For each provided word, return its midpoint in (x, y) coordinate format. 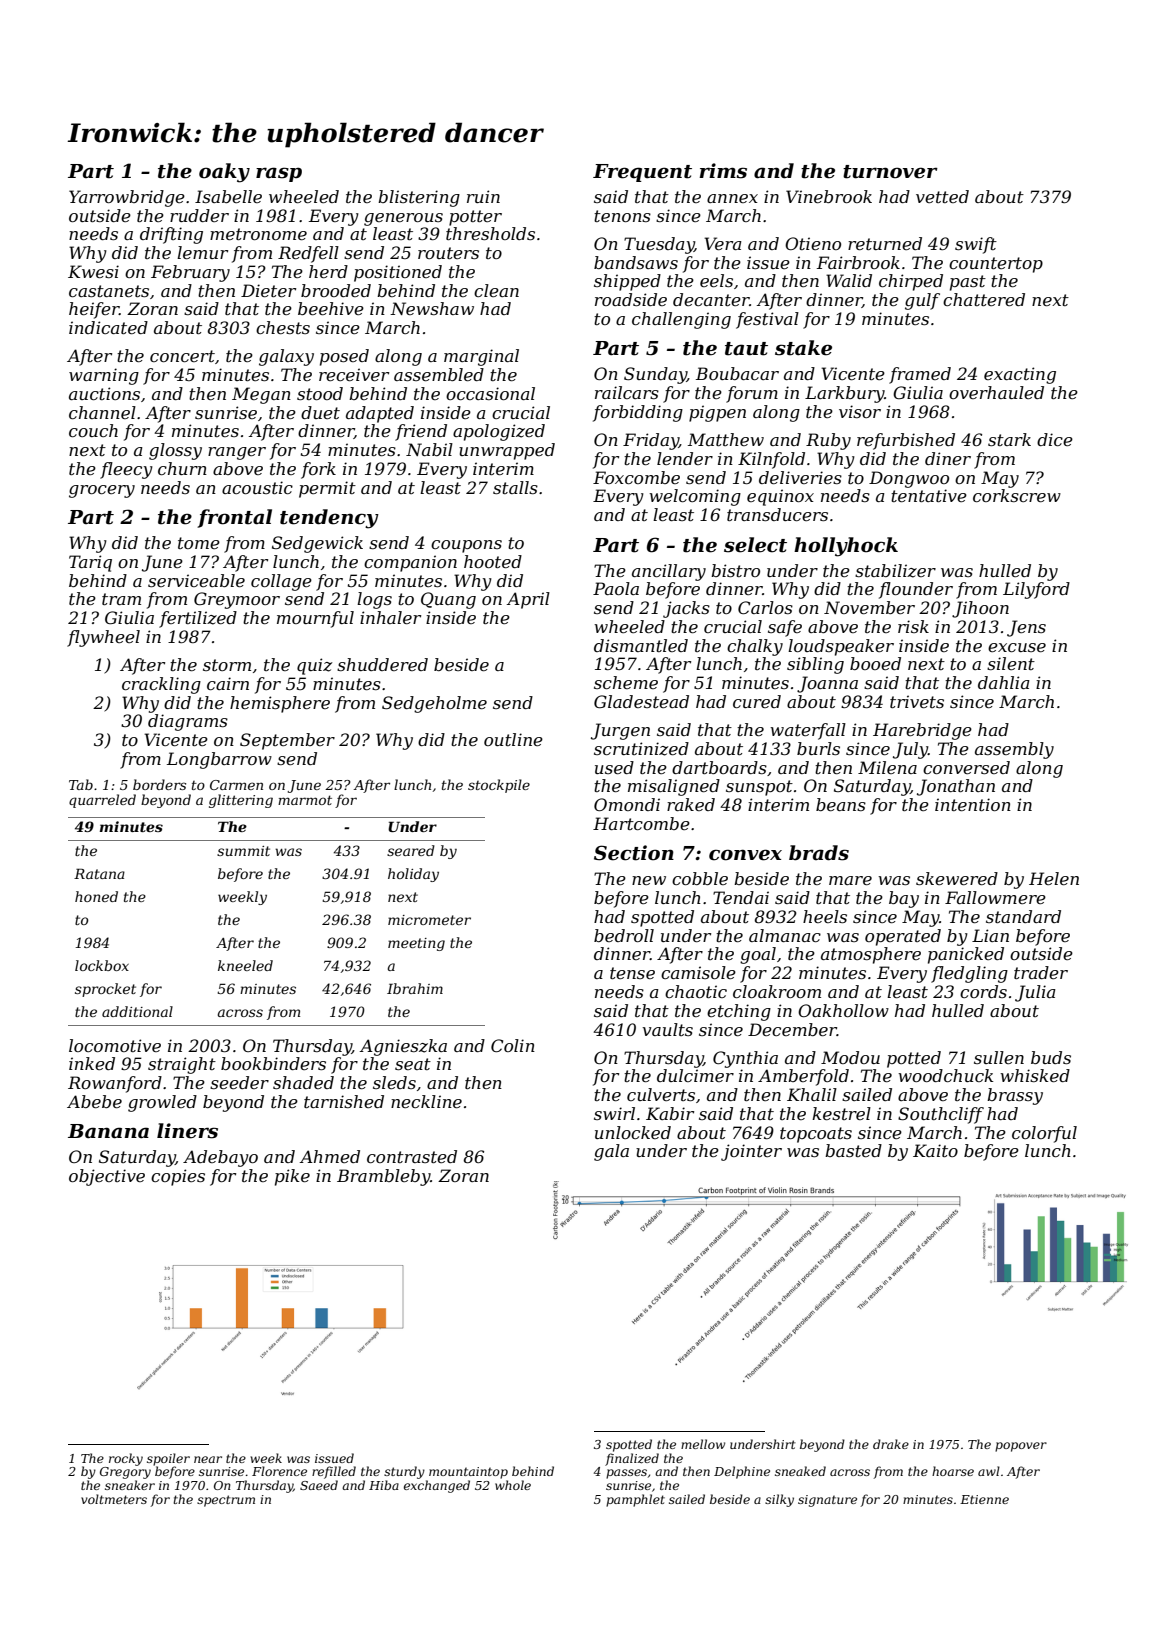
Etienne (984, 1499)
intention (973, 804)
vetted (942, 196)
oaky (224, 173)
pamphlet (635, 1500)
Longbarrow (219, 760)
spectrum (226, 1501)
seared (411, 850)
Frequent (642, 173)
